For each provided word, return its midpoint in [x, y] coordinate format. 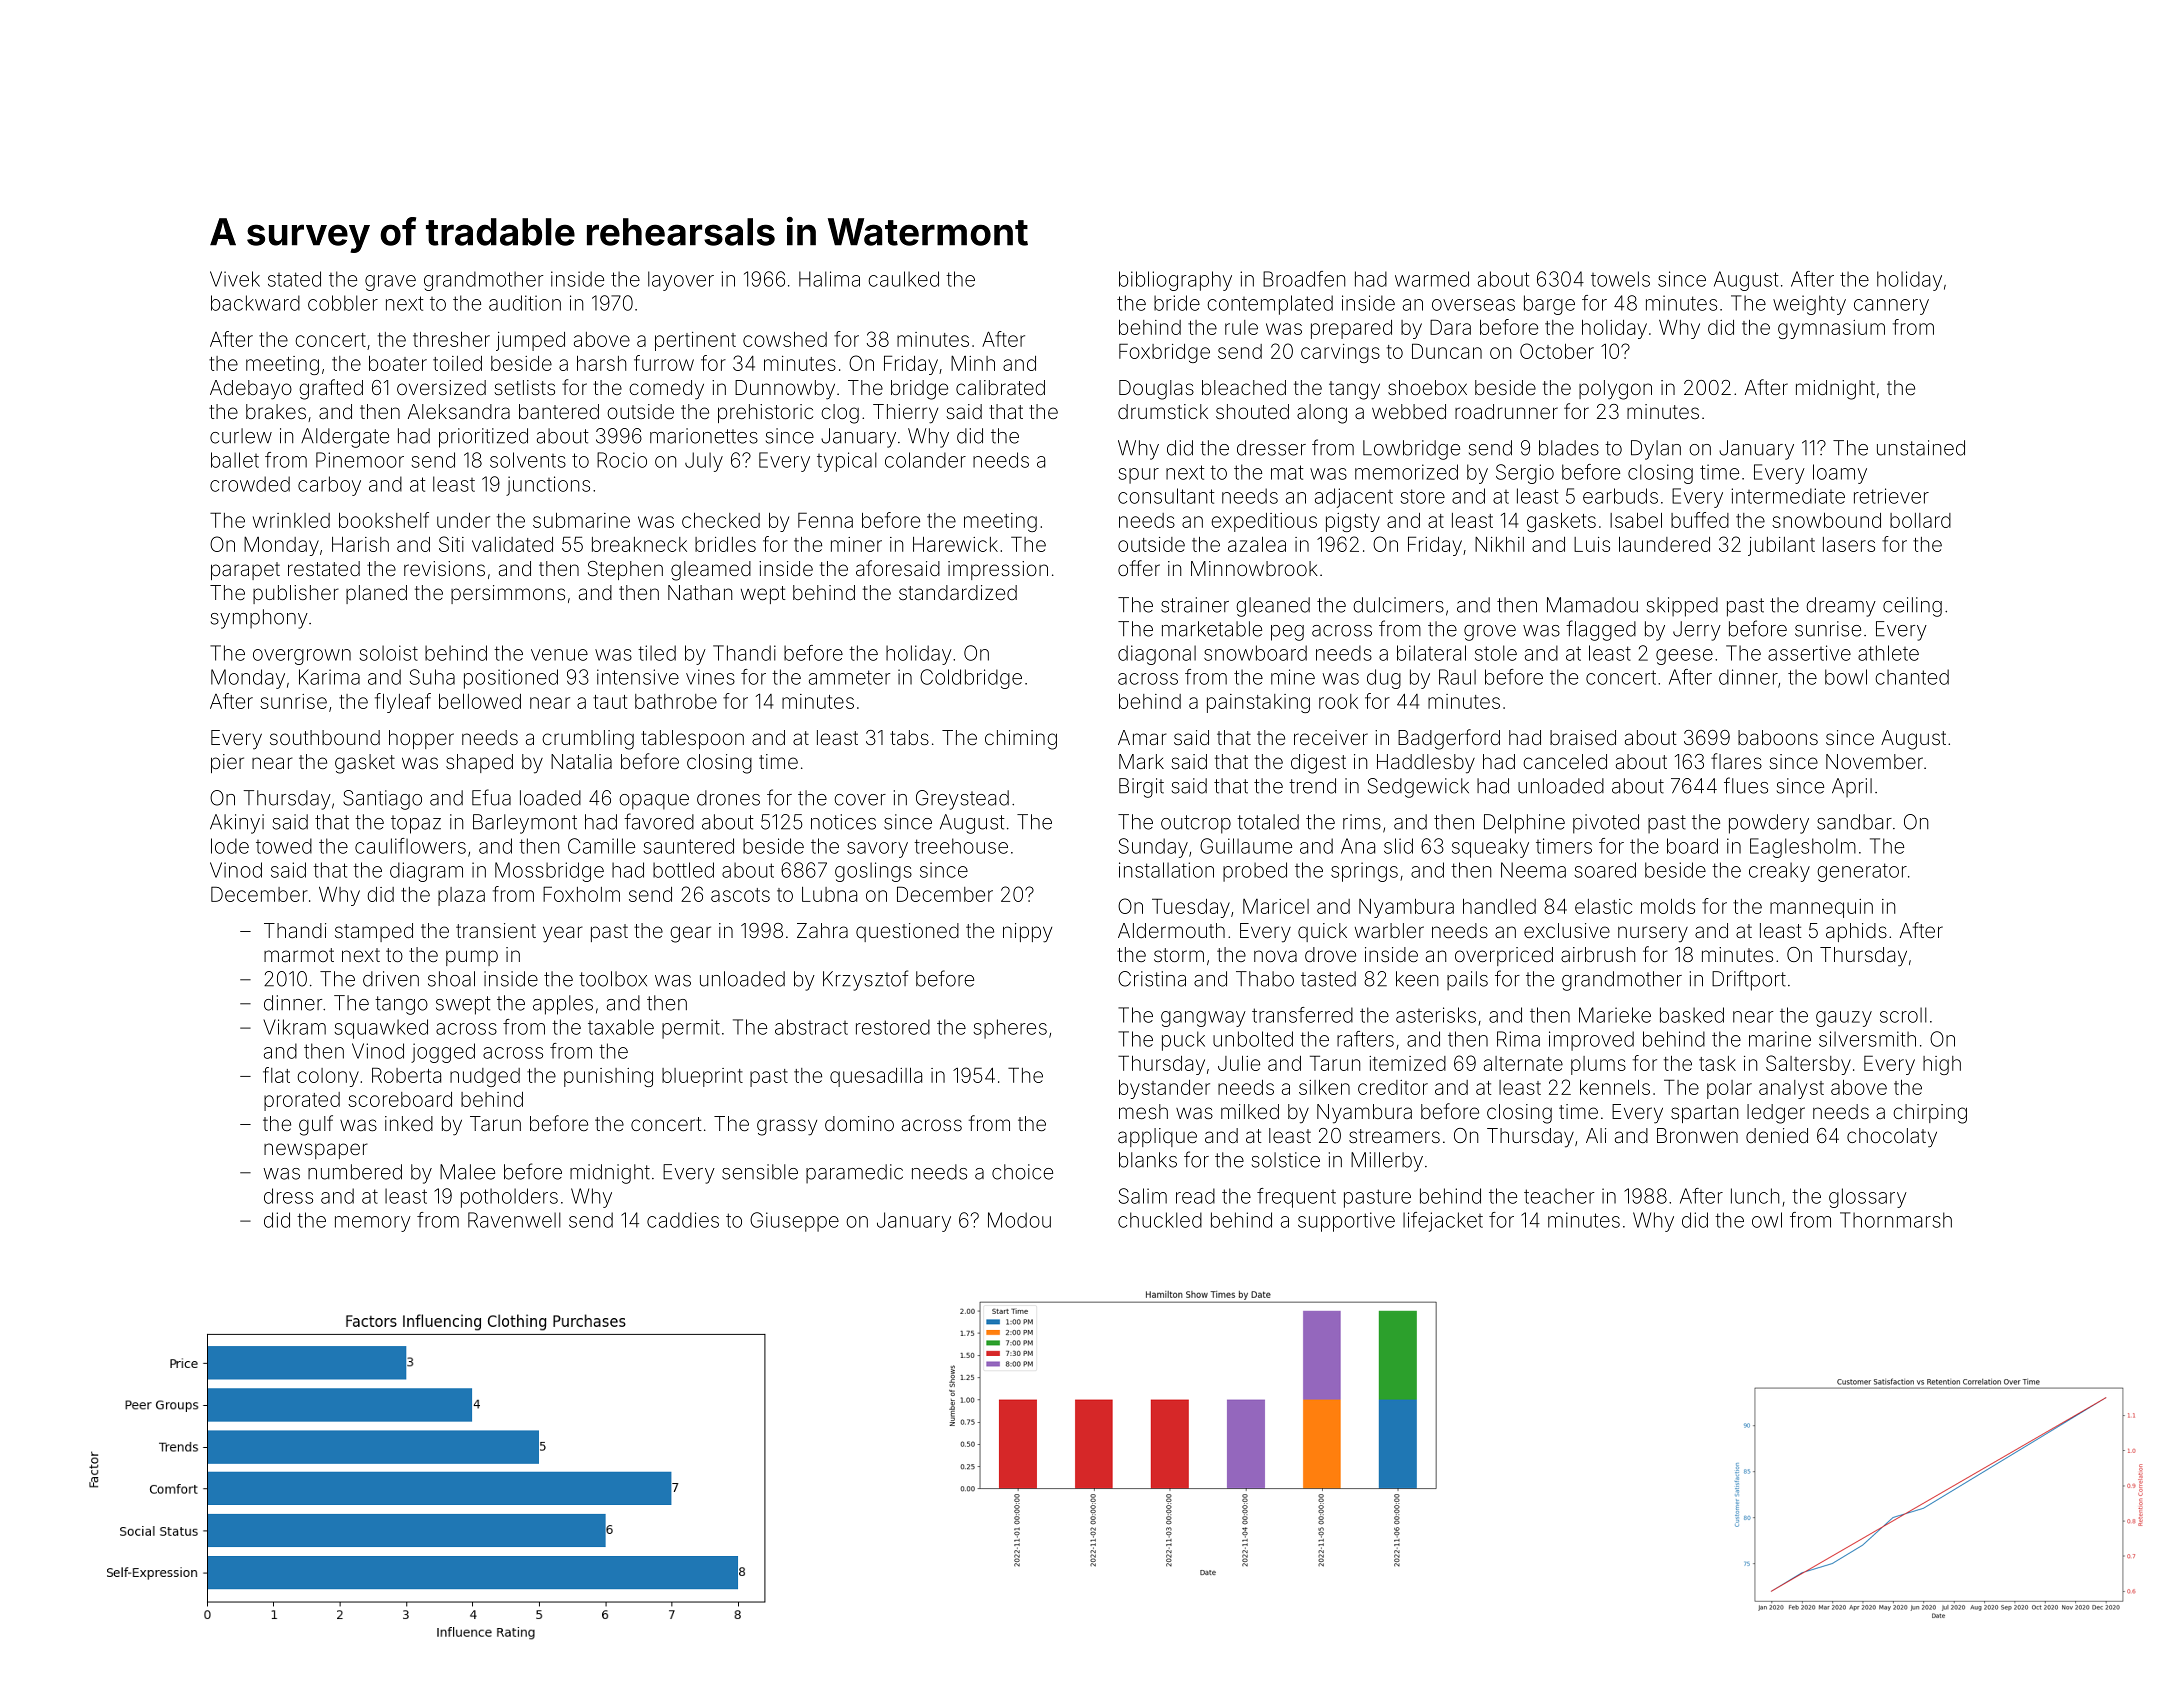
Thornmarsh [1896, 1220]
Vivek [235, 279]
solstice [1286, 1160]
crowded [250, 484]
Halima [829, 279]
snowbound [1826, 520]
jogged [443, 1053]
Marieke [1615, 1015]
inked [409, 1123]
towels [1620, 279]
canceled [1565, 761]
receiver [1331, 737]
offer [1139, 568]
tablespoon [692, 739]
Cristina [1152, 979]
